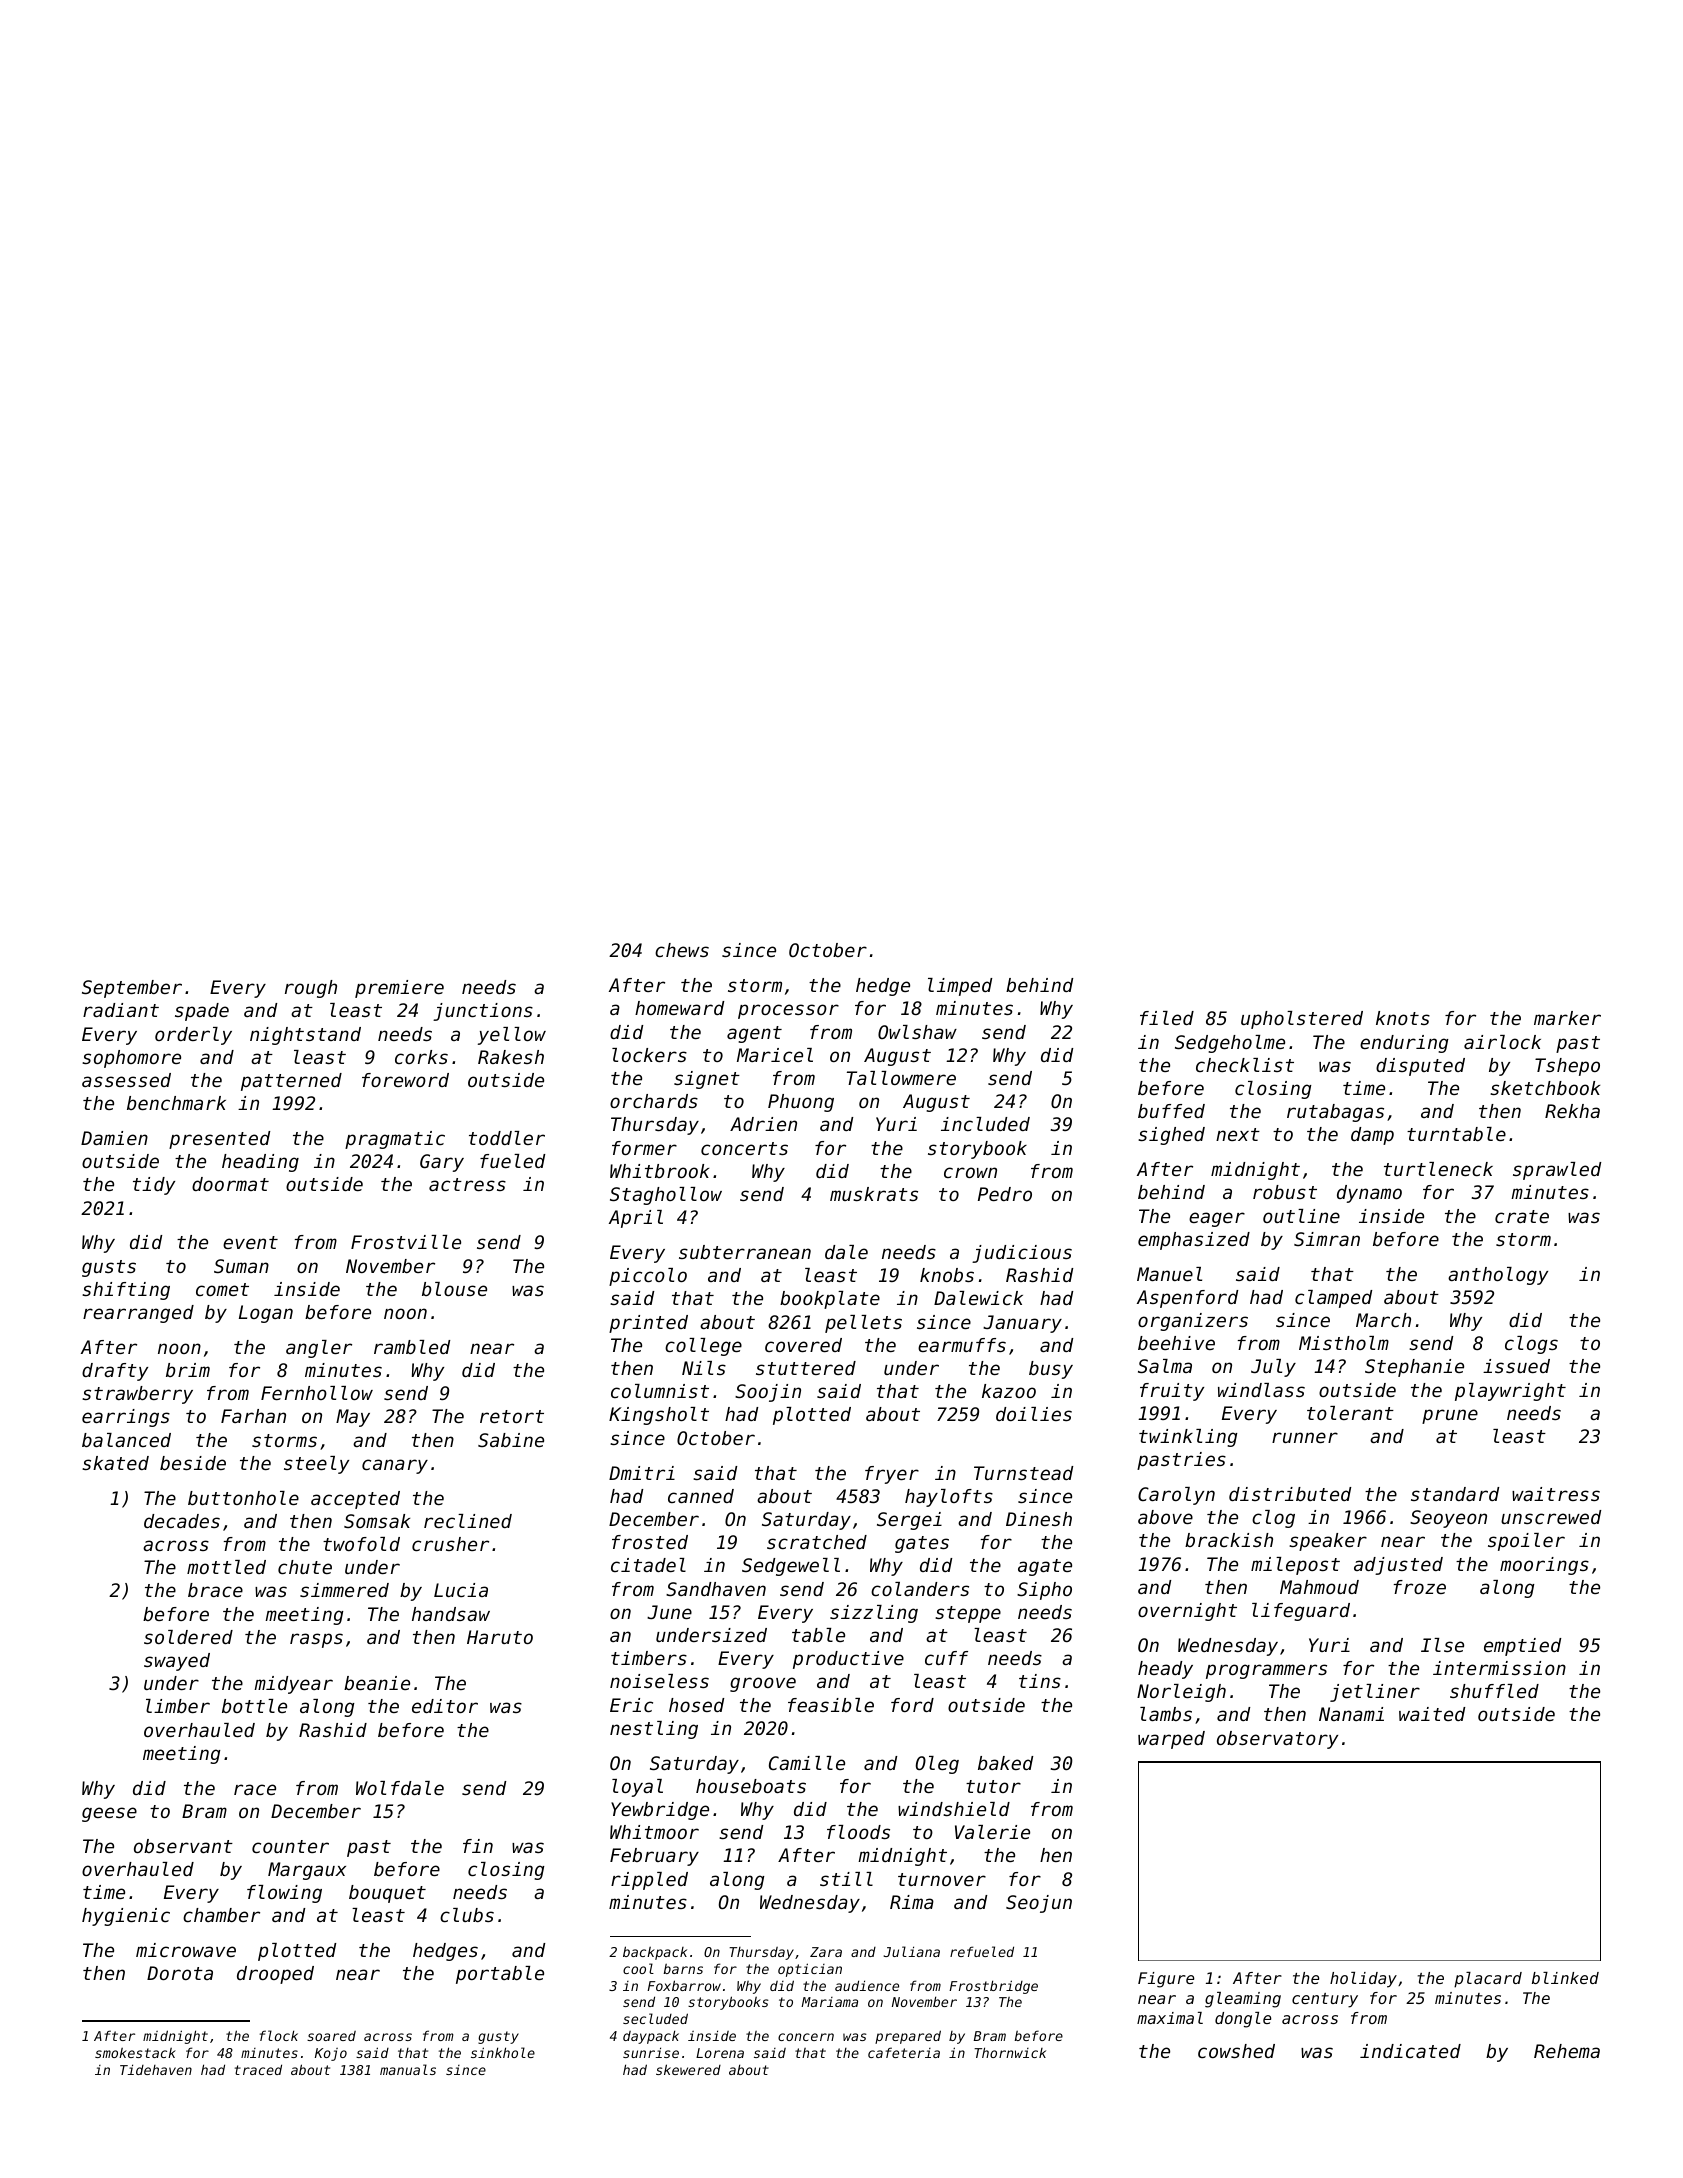 The height and width of the image is (2178, 1683). What do you see at coordinates (1516, 1366) in the image?
I see `issued` at bounding box center [1516, 1366].
